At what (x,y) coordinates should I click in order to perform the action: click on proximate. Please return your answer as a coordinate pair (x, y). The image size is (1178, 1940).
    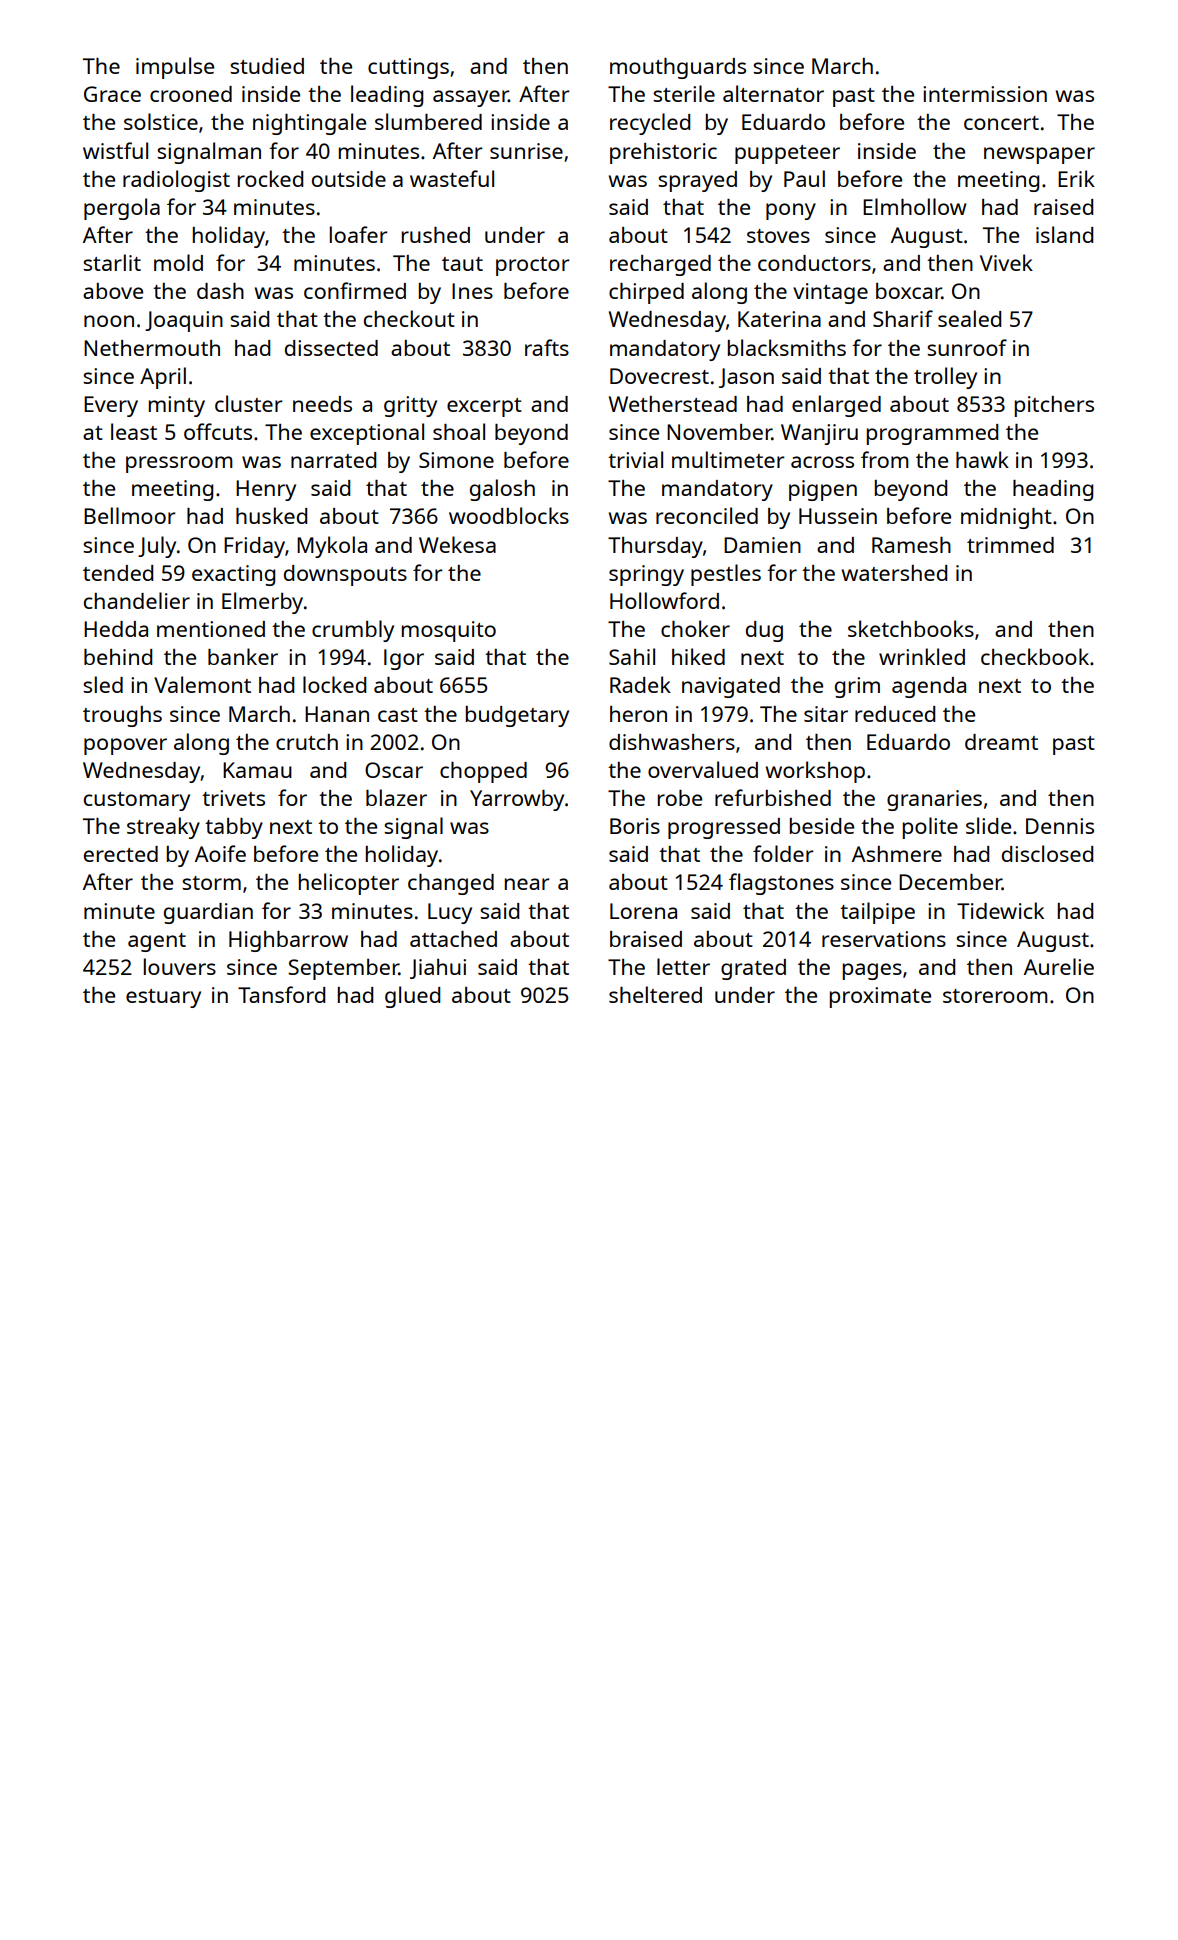
    Looking at the image, I should click on (880, 997).
